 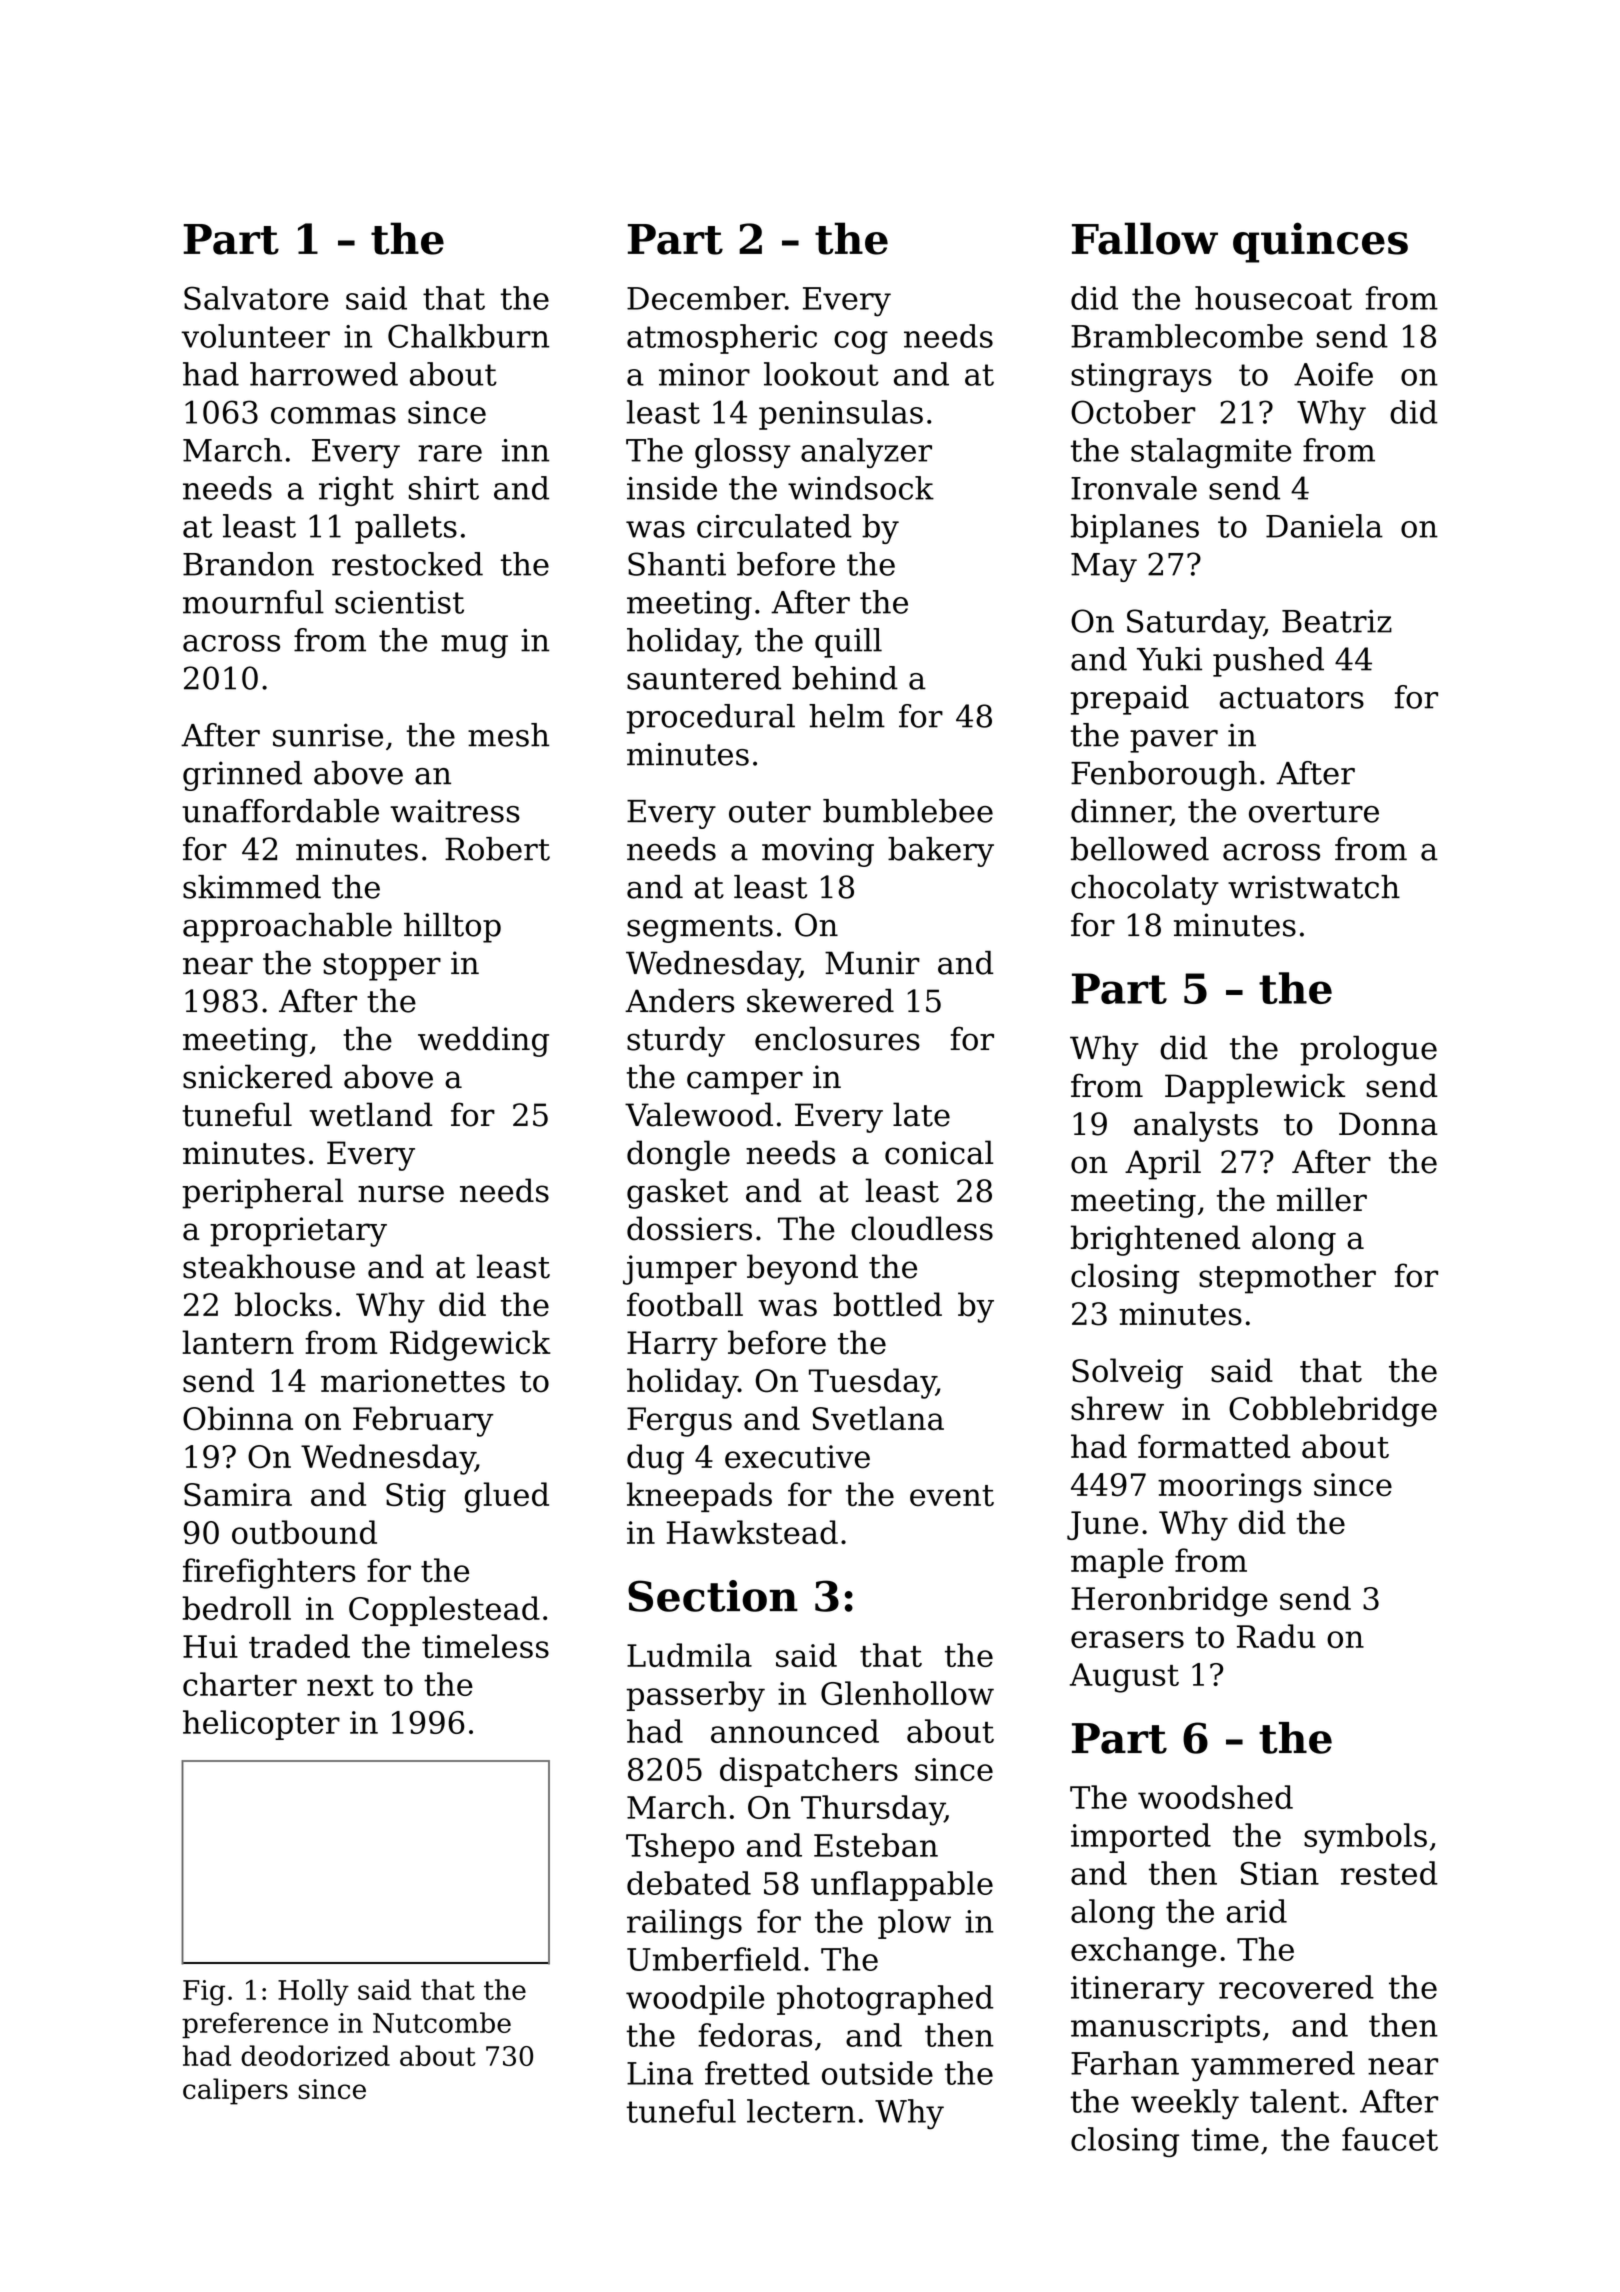 I want to click on woodshed, so click(x=1215, y=1797).
